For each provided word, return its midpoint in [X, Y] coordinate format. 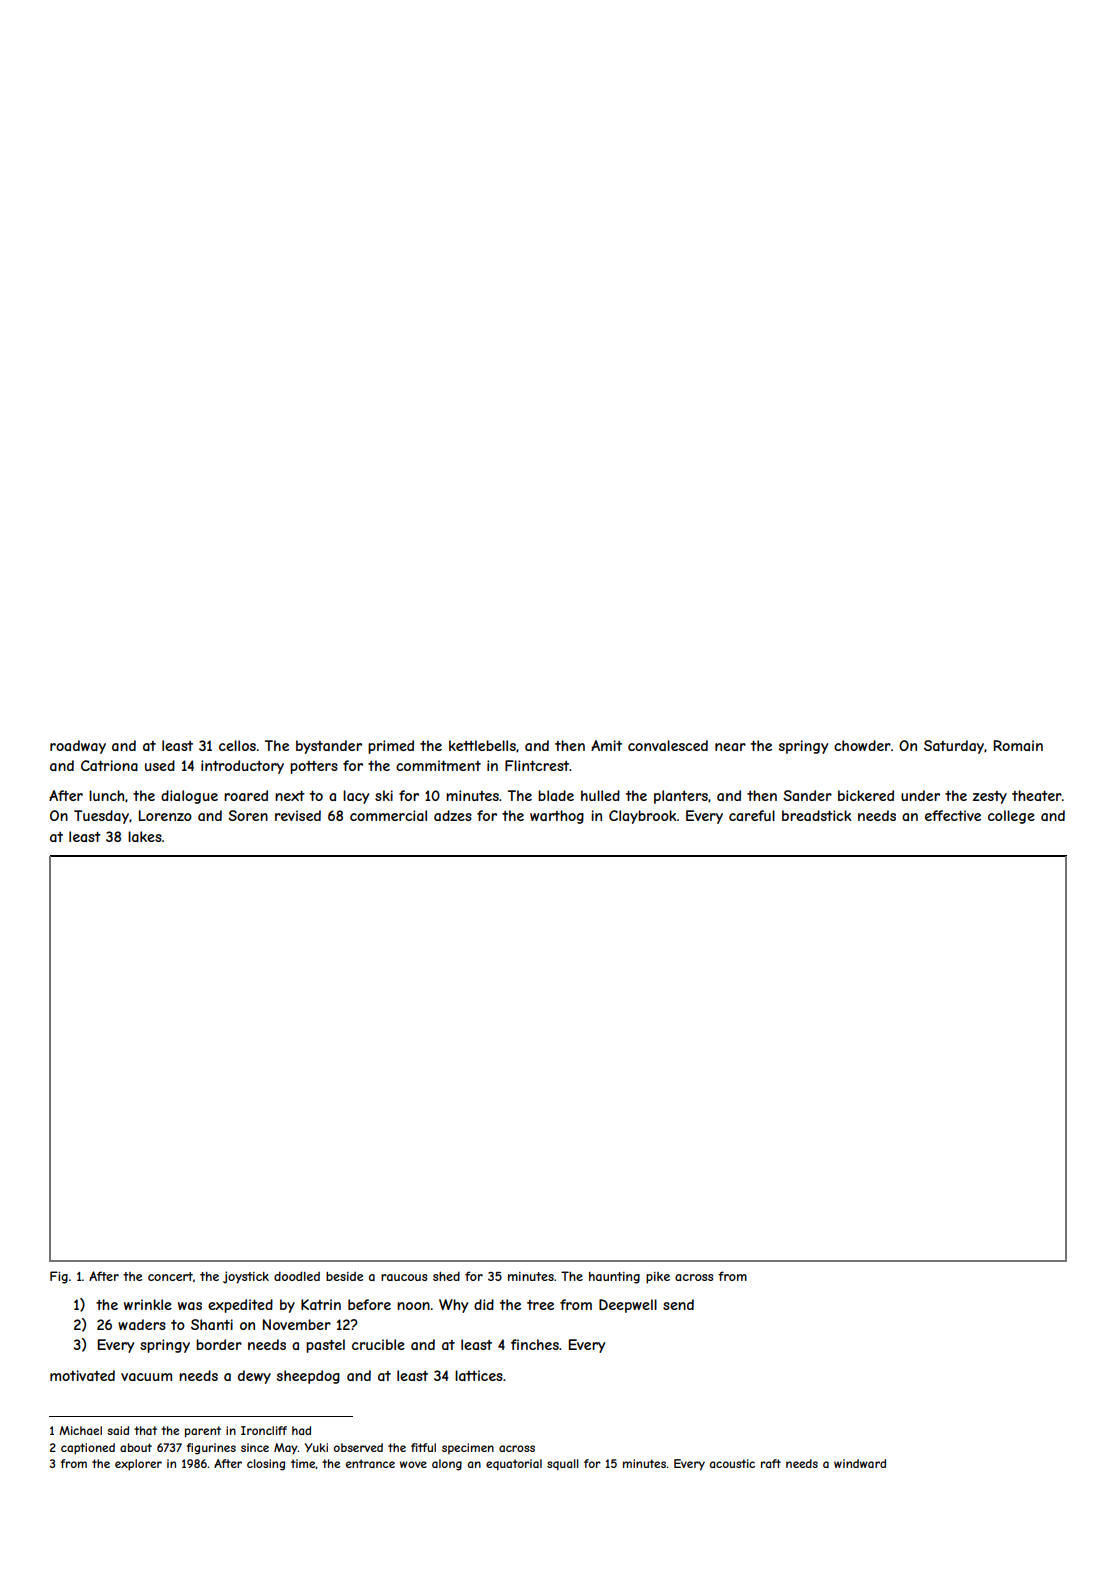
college [1011, 817]
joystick [246, 1277]
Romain [1018, 745]
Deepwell [628, 1306]
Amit [606, 745]
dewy [254, 1377]
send [678, 1304]
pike [658, 1278]
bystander [329, 747]
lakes [145, 836]
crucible [378, 1344]
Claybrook [643, 817]
